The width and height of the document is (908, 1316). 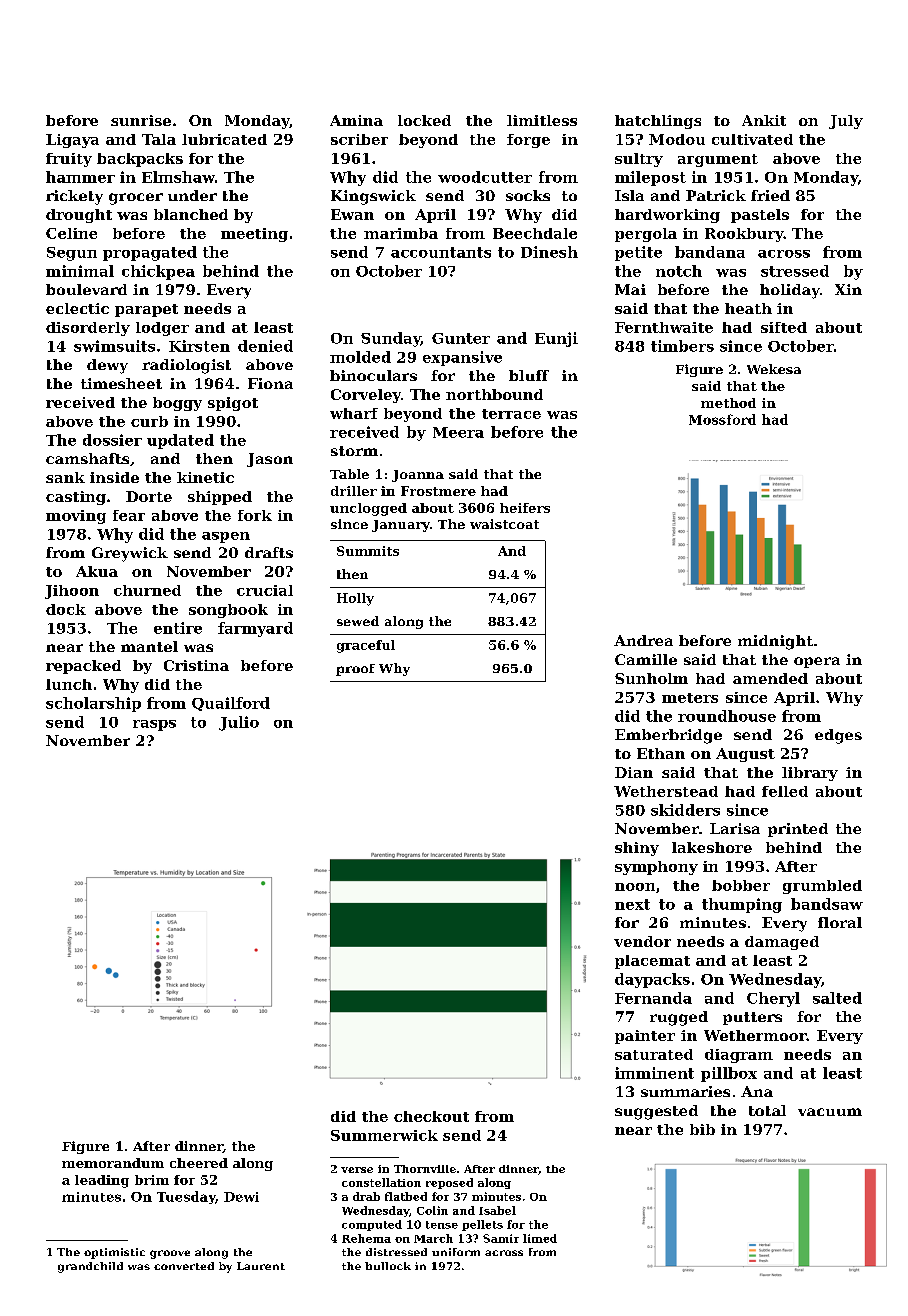 What do you see at coordinates (441, 252) in the document?
I see `accountants` at bounding box center [441, 252].
